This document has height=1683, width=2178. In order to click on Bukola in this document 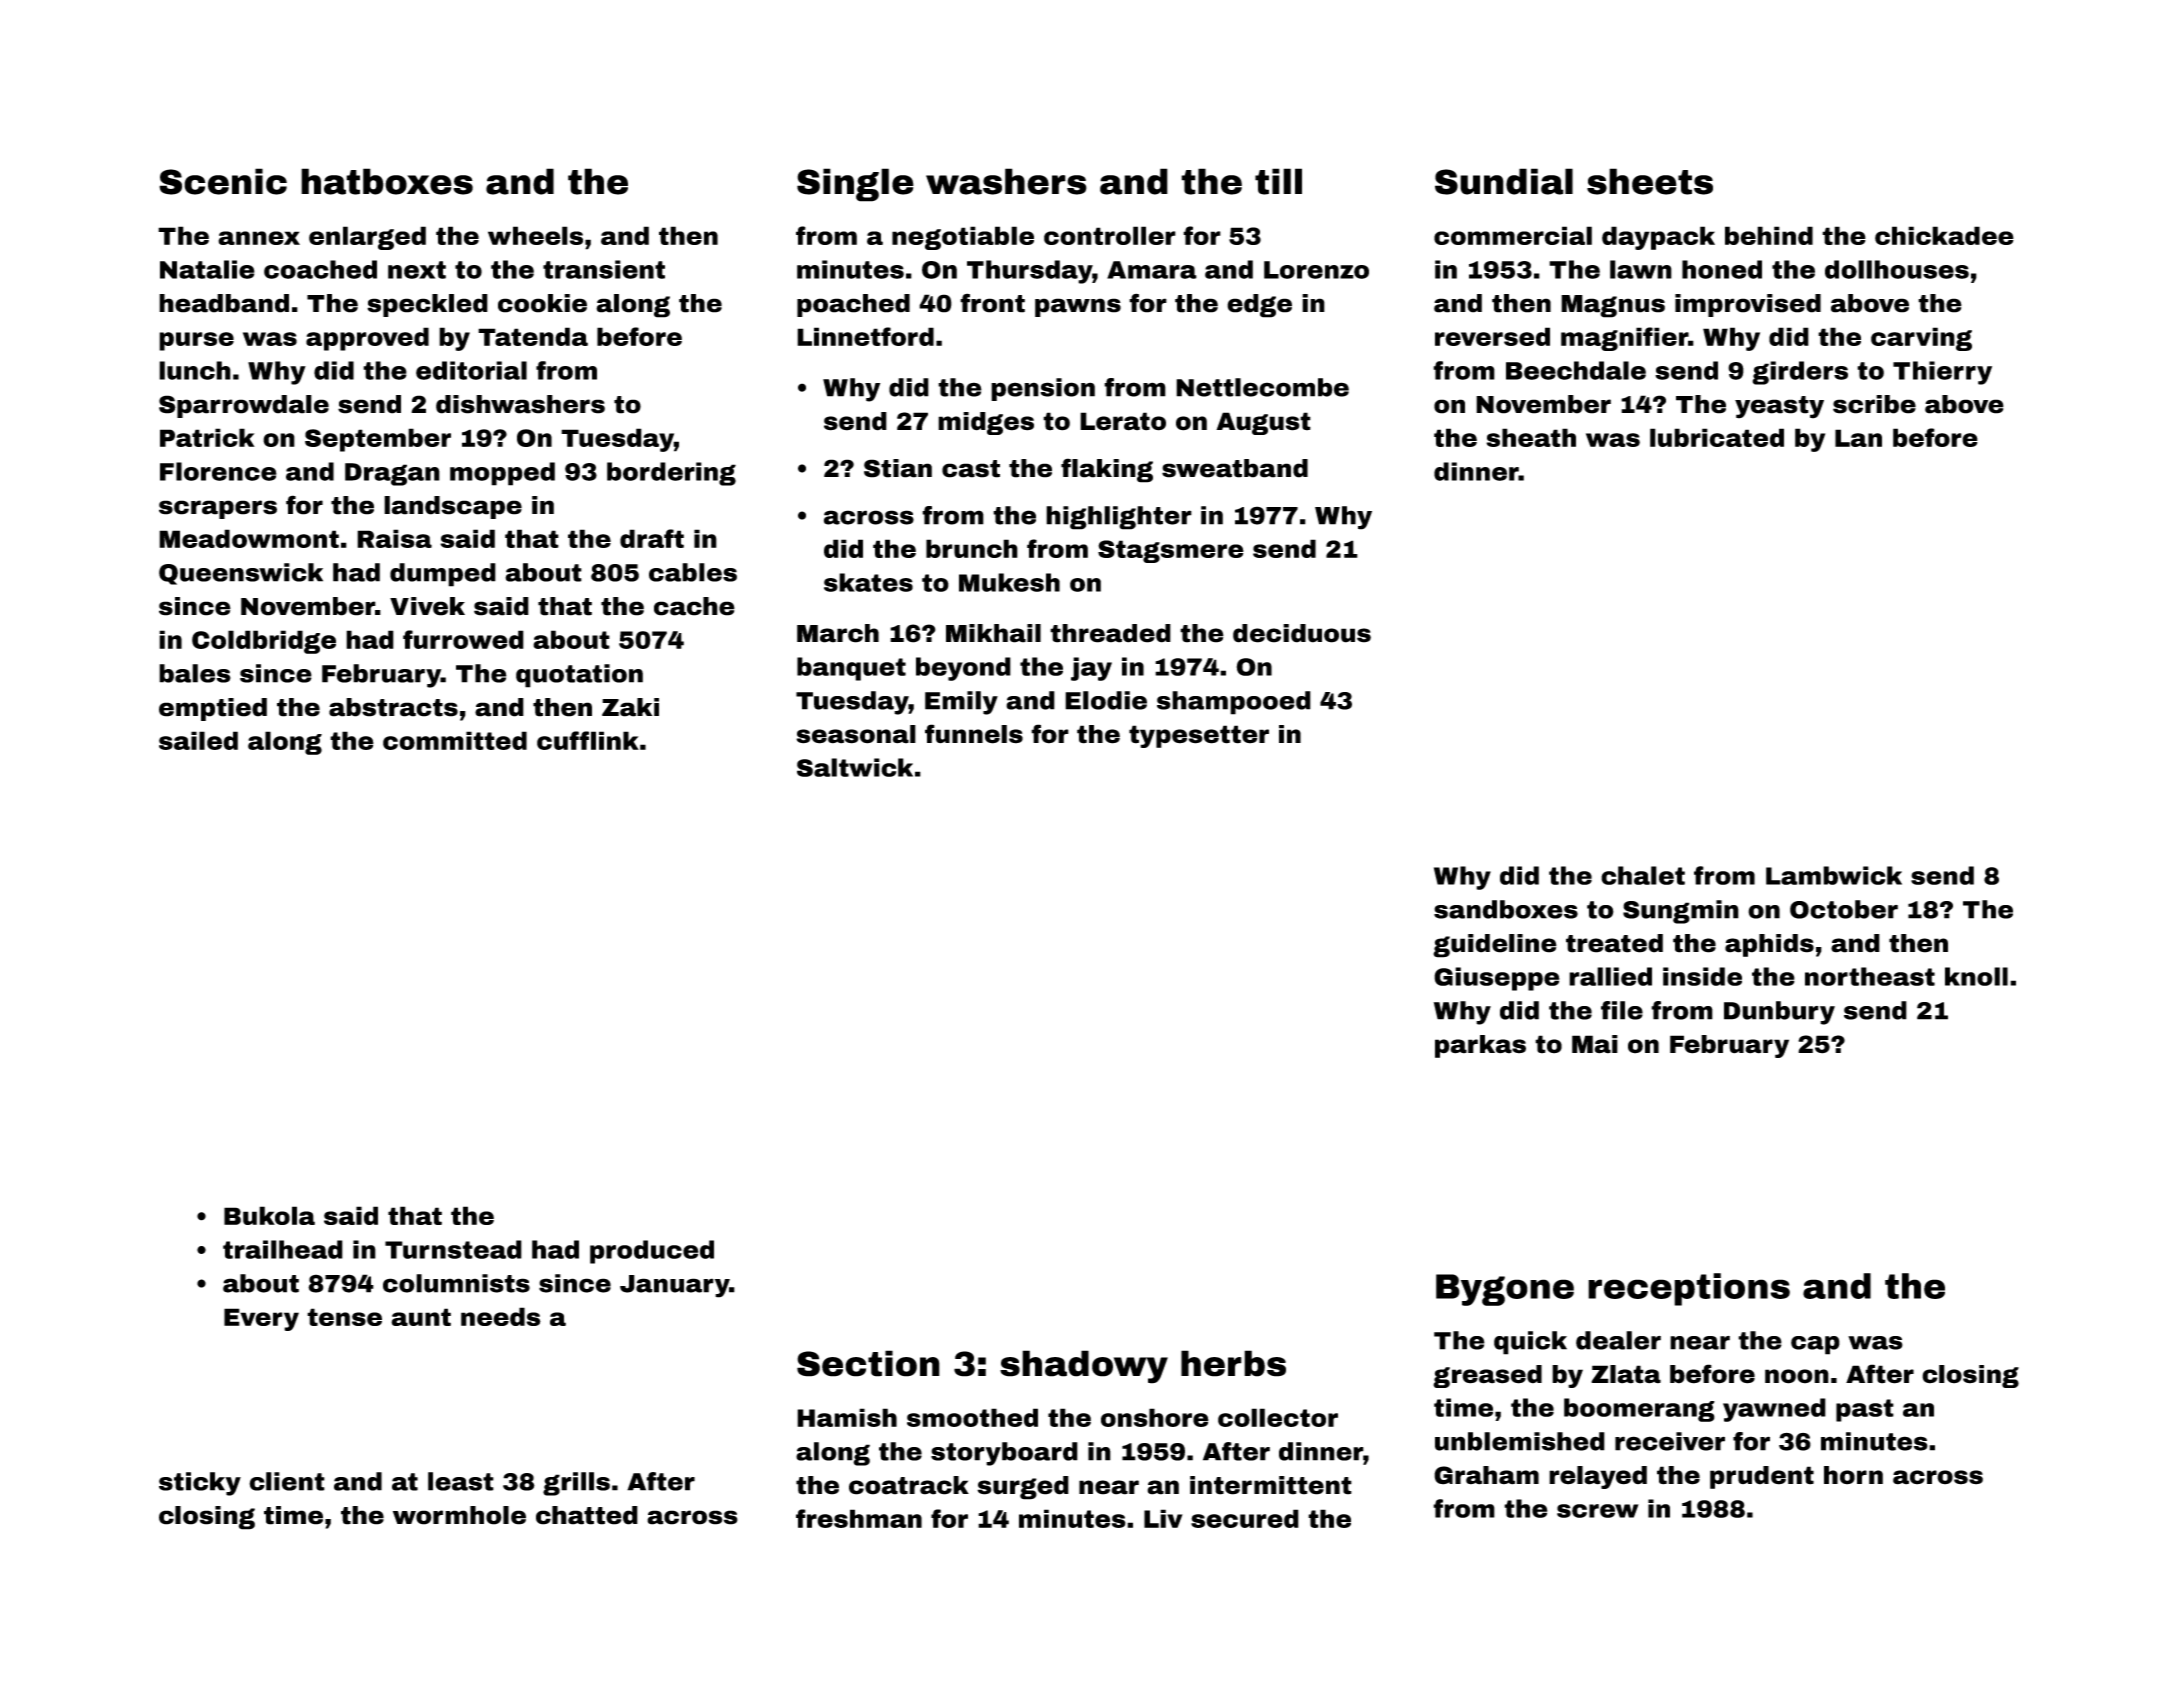, I will do `click(269, 1215)`.
